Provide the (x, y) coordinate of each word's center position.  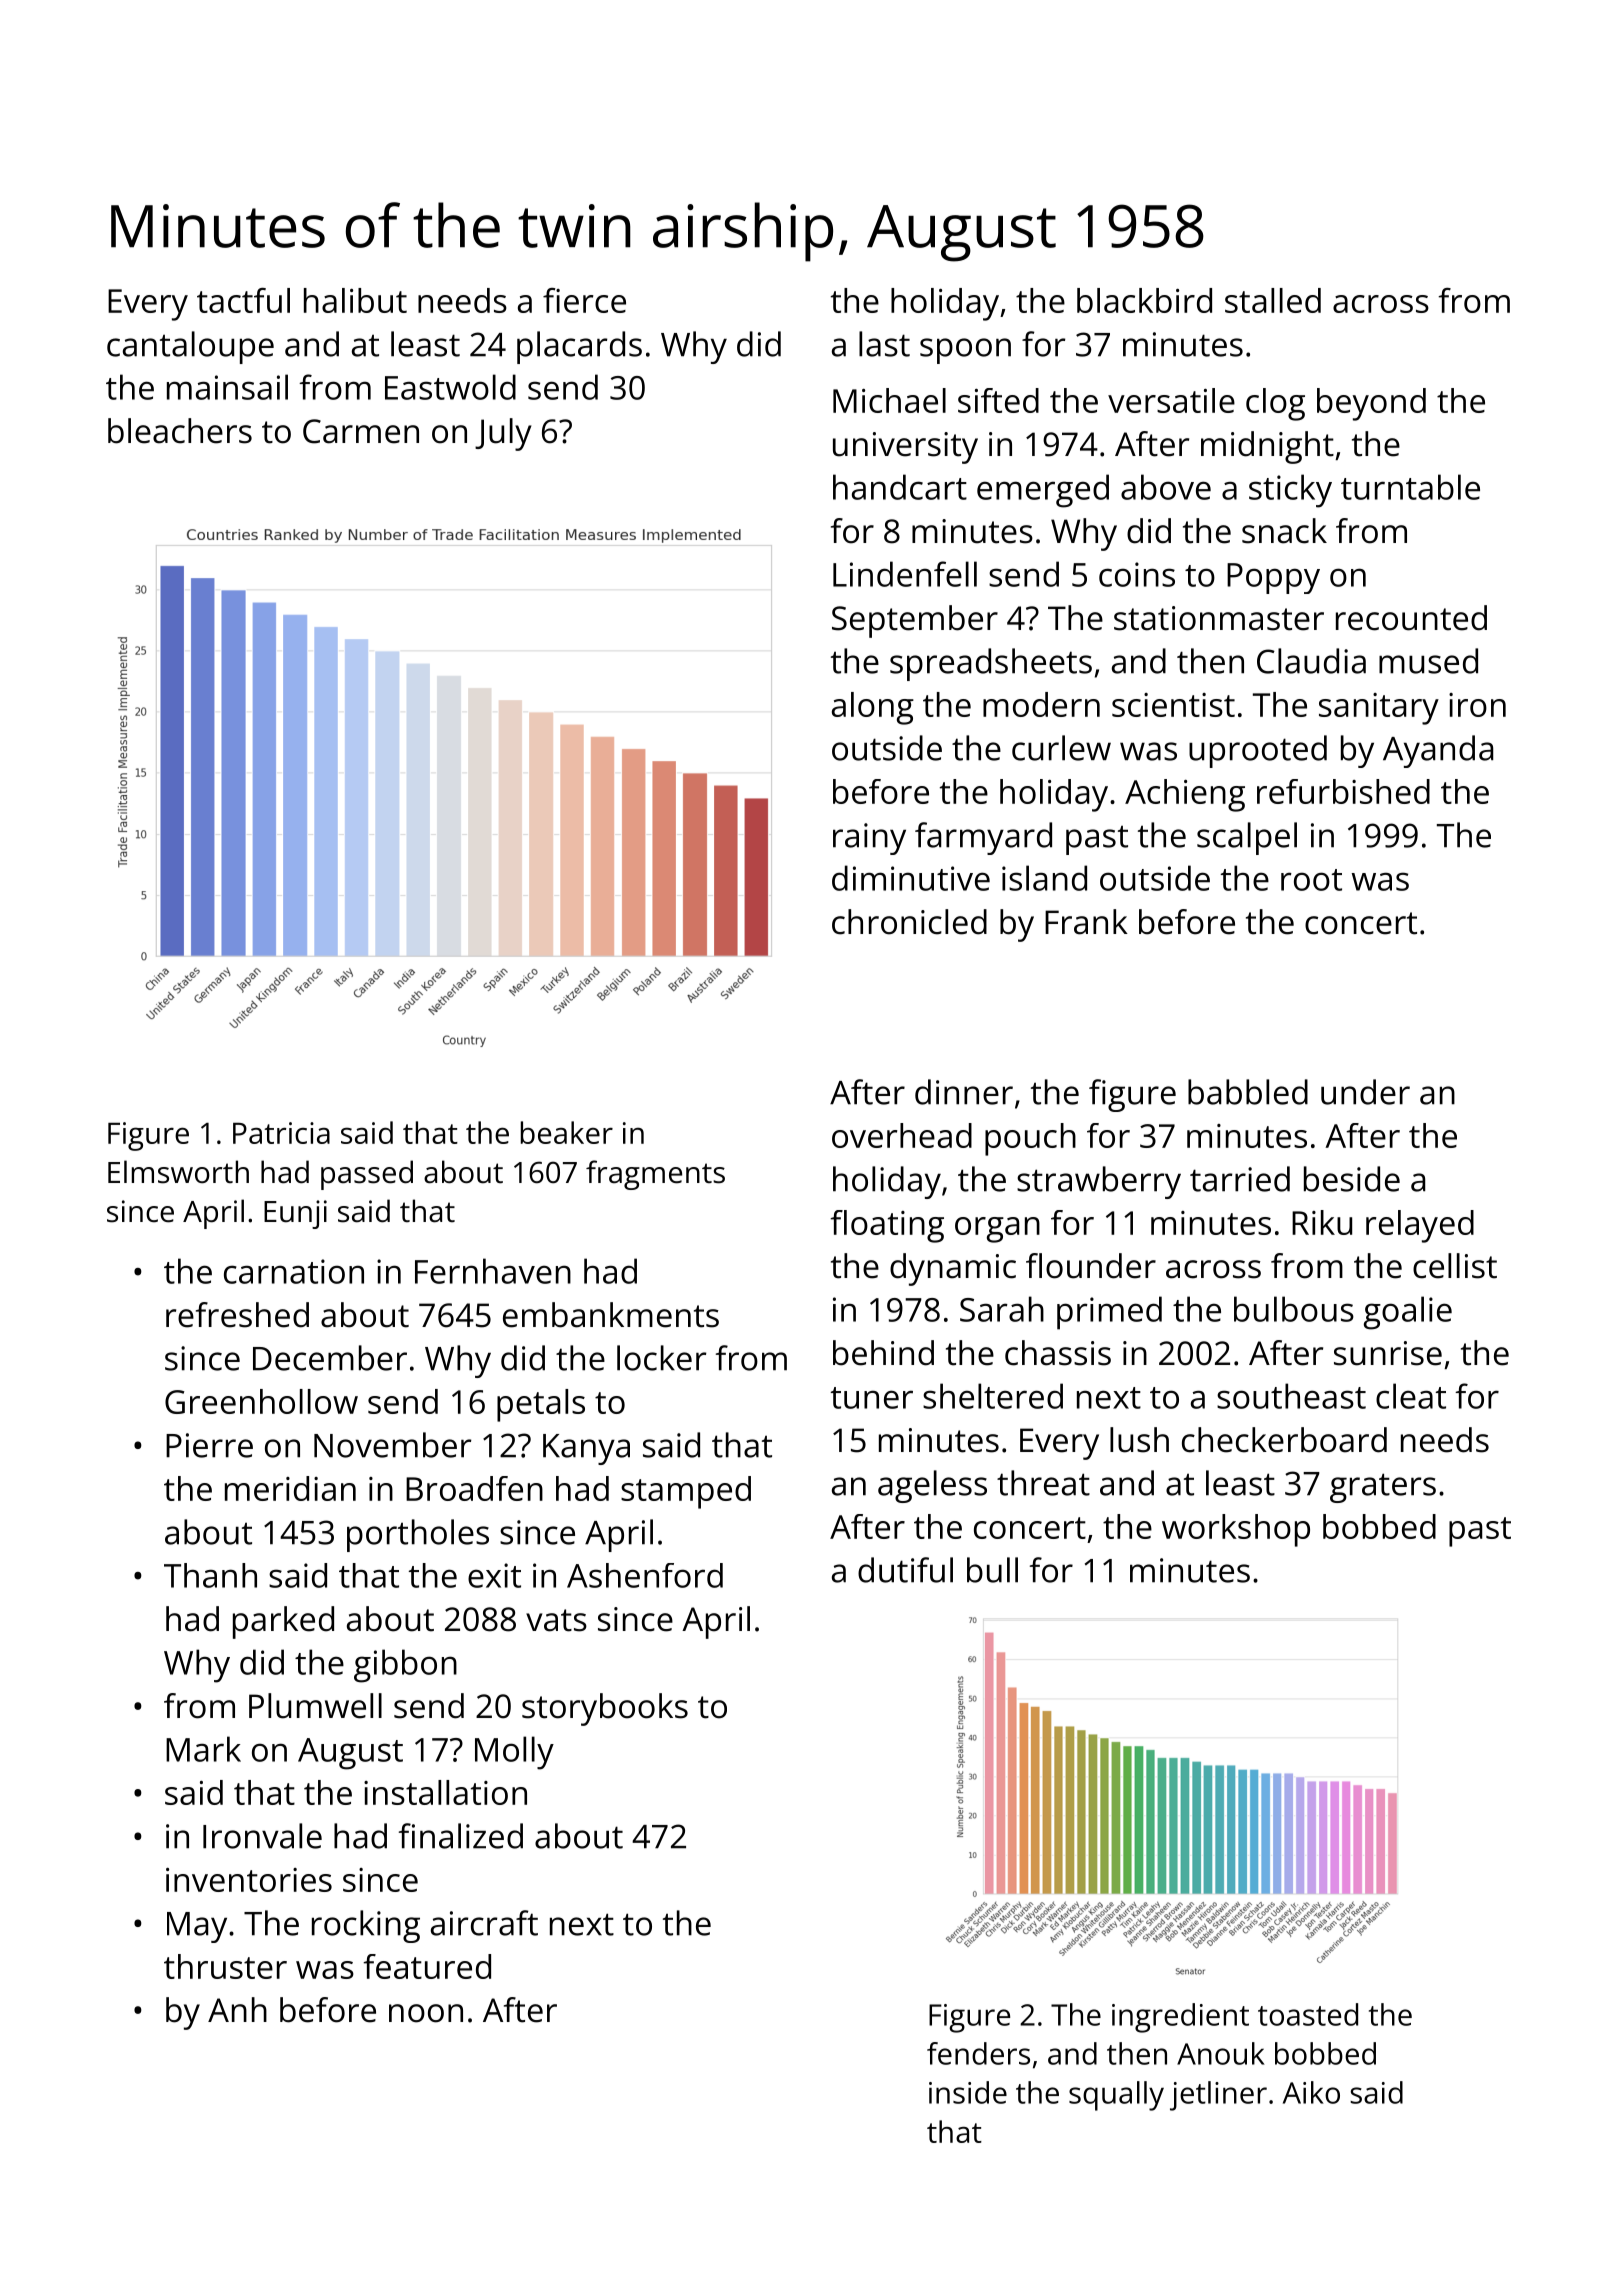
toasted (1308, 2014)
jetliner (1218, 2096)
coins (1137, 574)
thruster (225, 1966)
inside (968, 2092)
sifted (998, 400)
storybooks (605, 1709)
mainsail (227, 387)
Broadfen (474, 1488)
